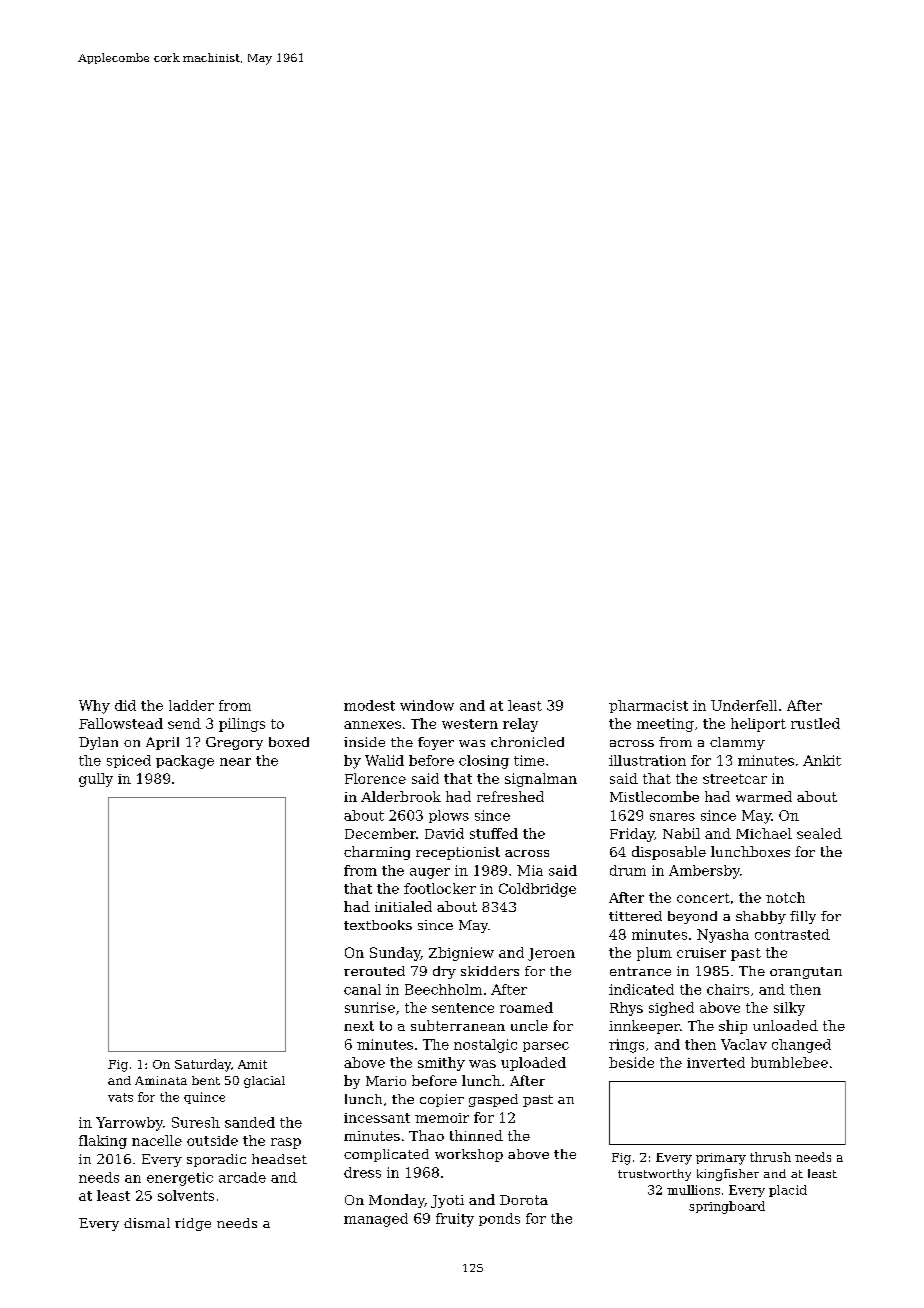 Image resolution: width=924 pixels, height=1308 pixels. What do you see at coordinates (162, 743) in the screenshot?
I see `April` at bounding box center [162, 743].
